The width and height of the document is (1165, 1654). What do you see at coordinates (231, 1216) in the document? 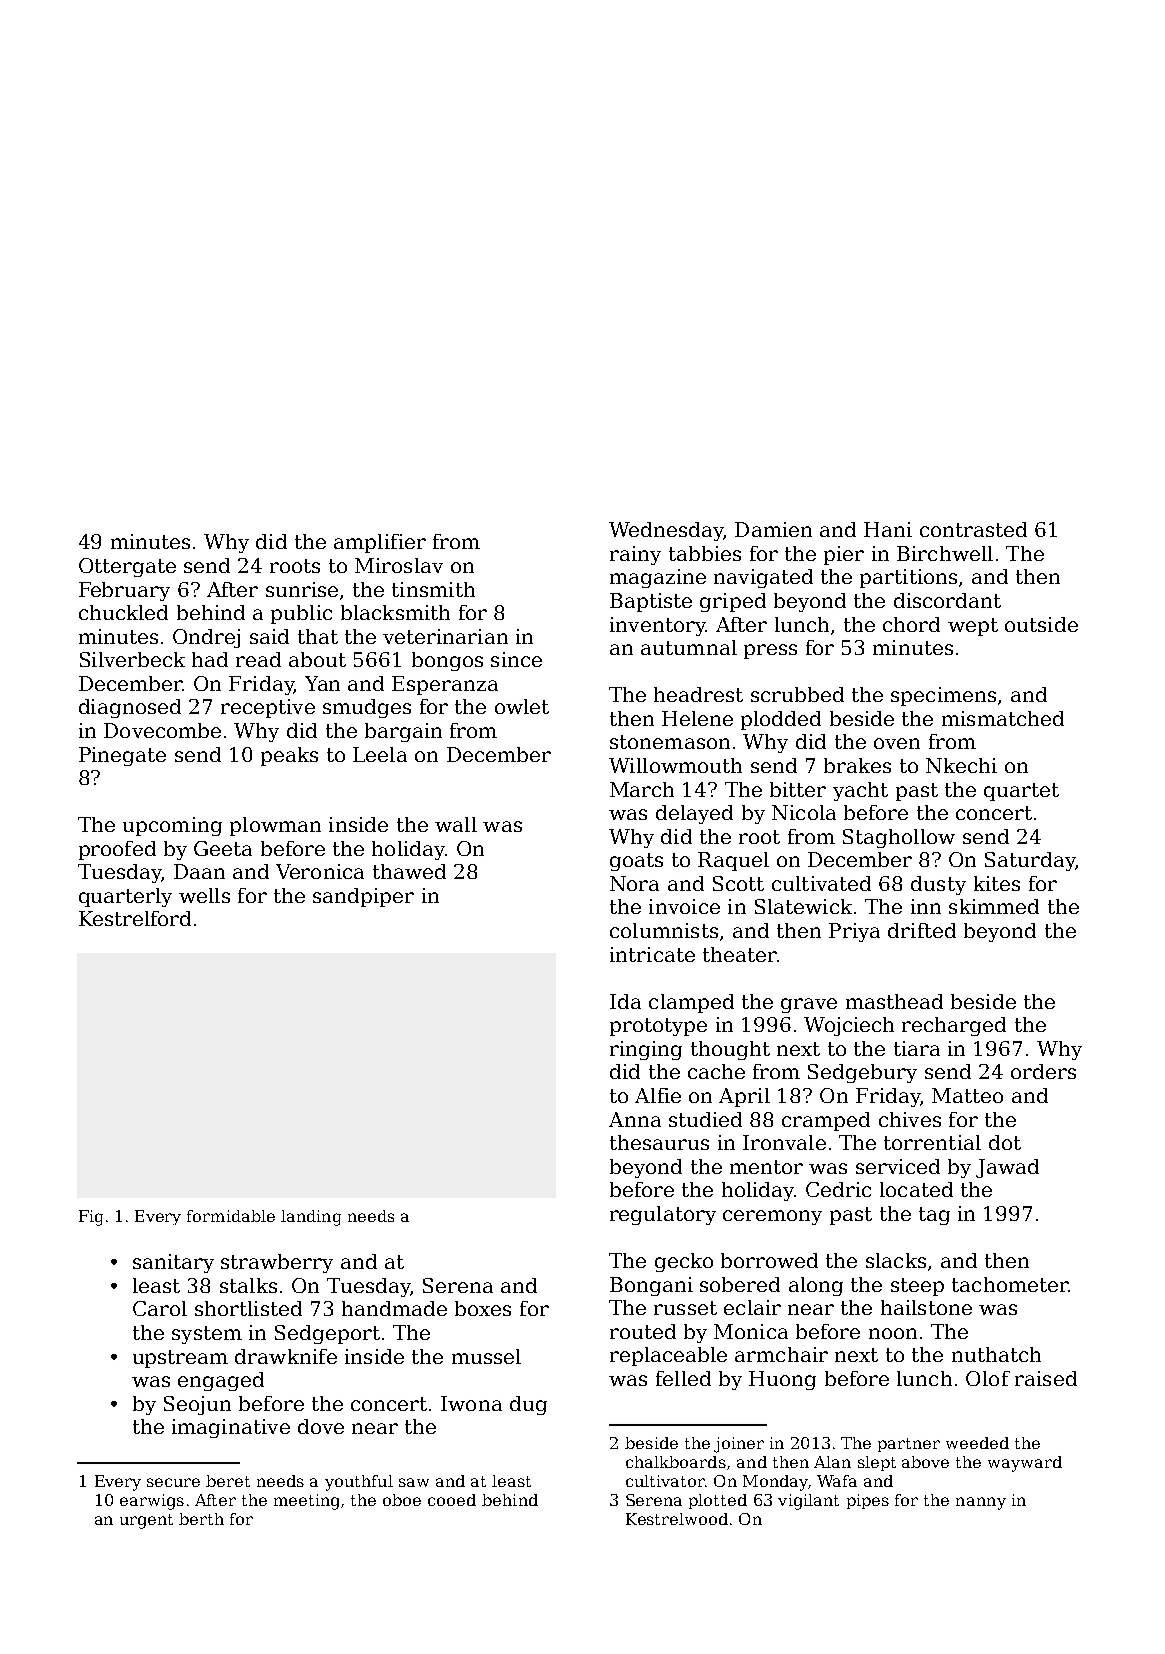
I see `formidable` at bounding box center [231, 1216].
